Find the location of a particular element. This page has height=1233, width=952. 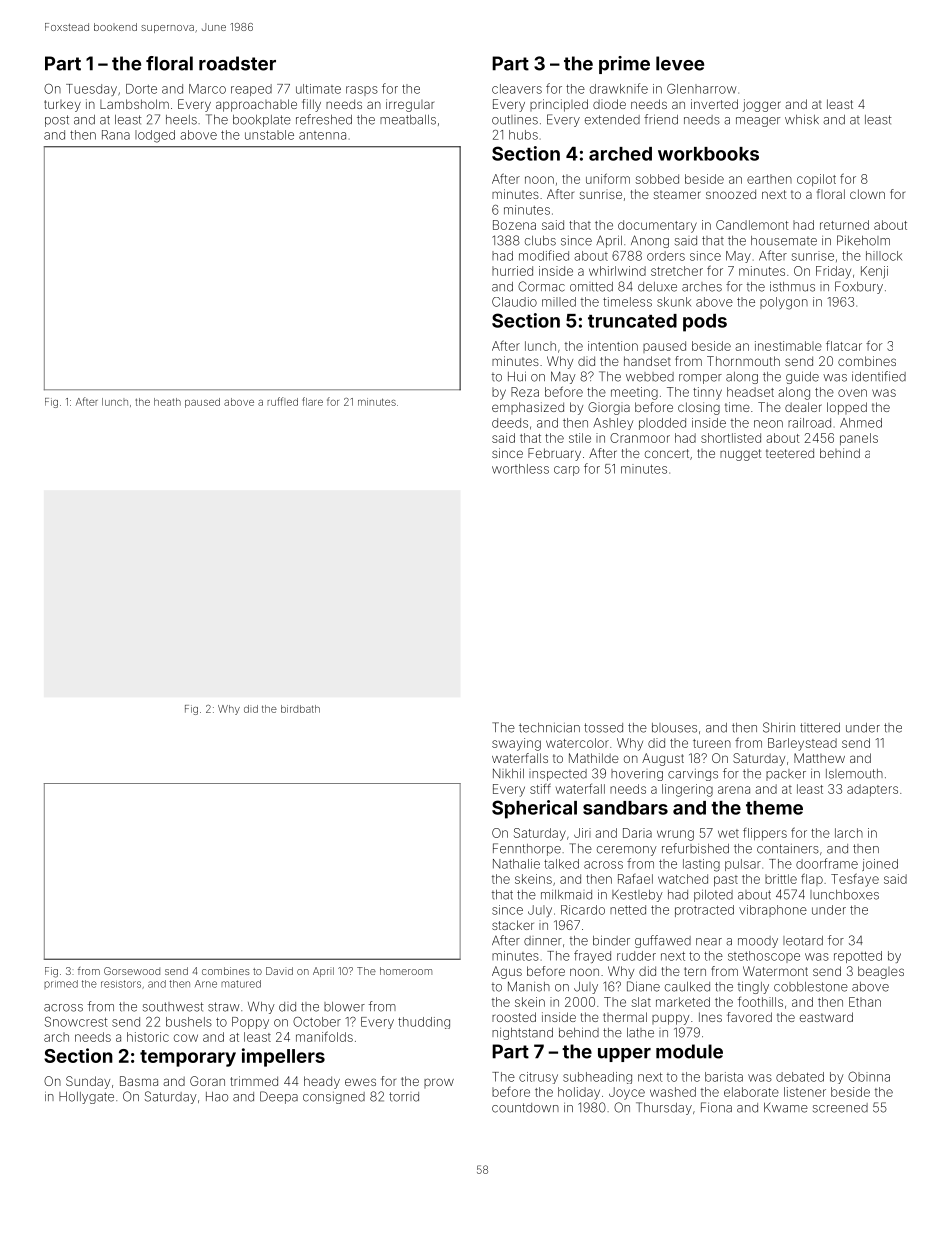

worthless is located at coordinates (520, 469).
